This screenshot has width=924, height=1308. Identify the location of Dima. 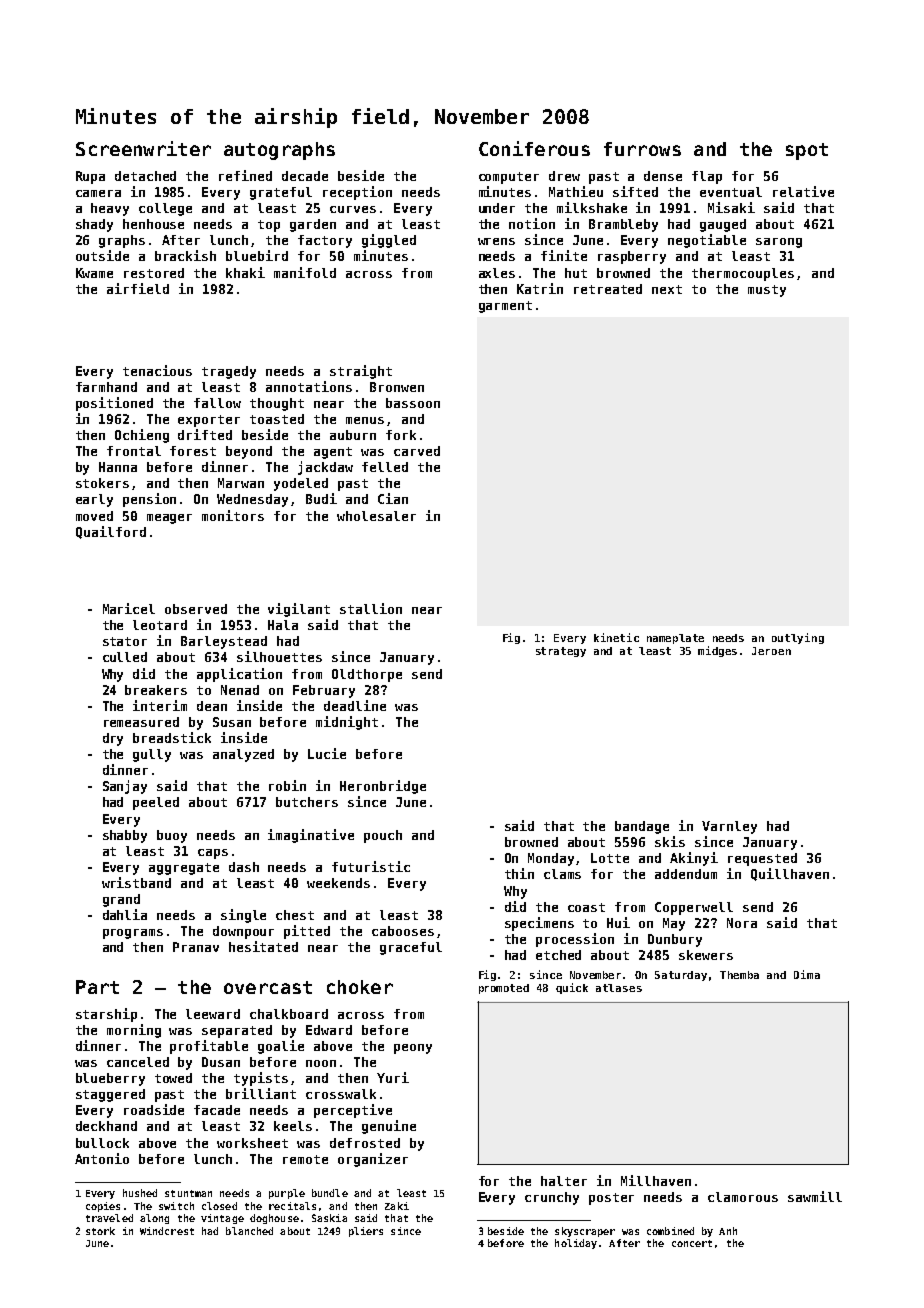
(807, 974).
